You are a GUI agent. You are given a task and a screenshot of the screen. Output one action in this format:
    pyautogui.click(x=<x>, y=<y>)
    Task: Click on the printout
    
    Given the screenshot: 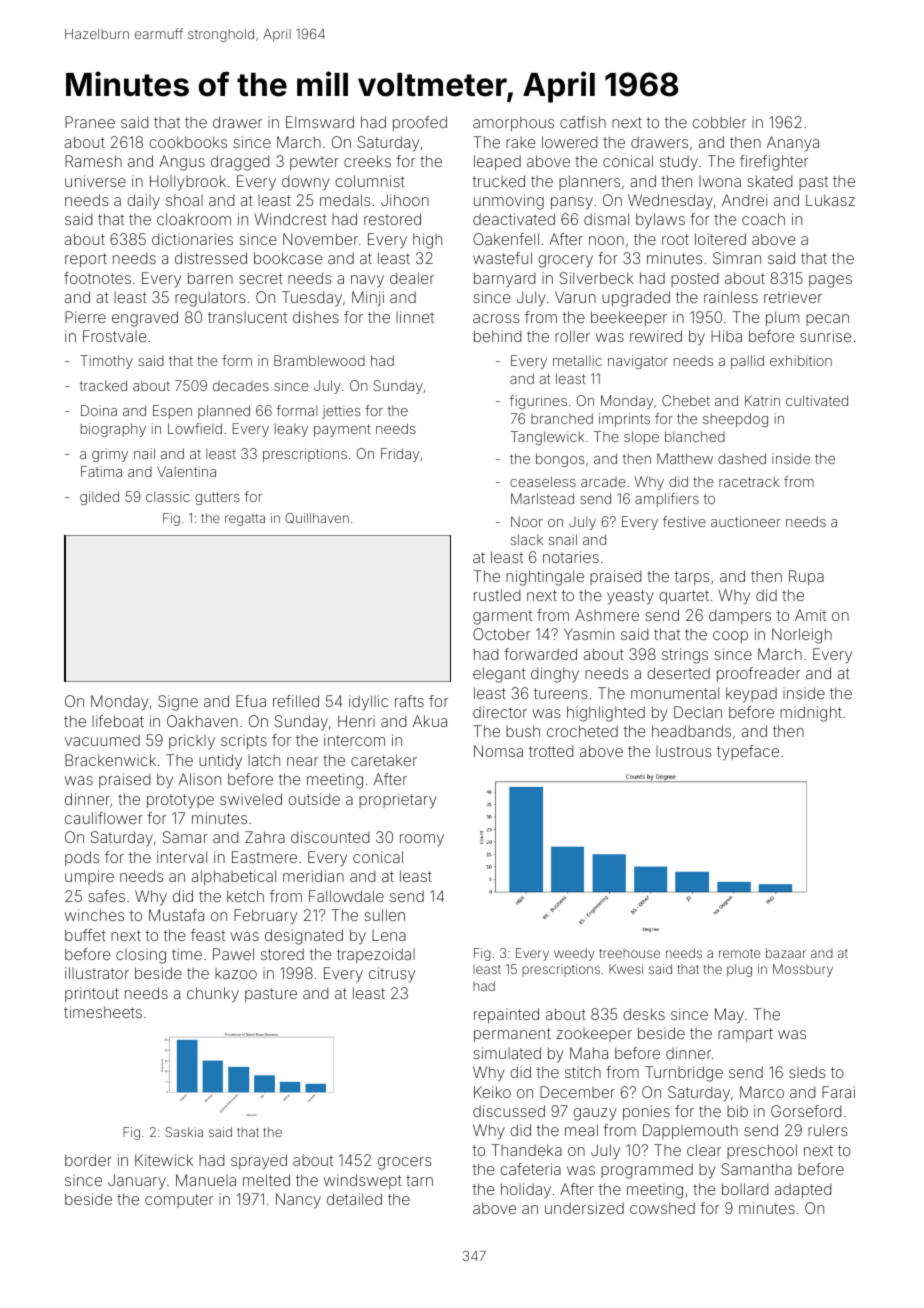 What is the action you would take?
    pyautogui.click(x=92, y=994)
